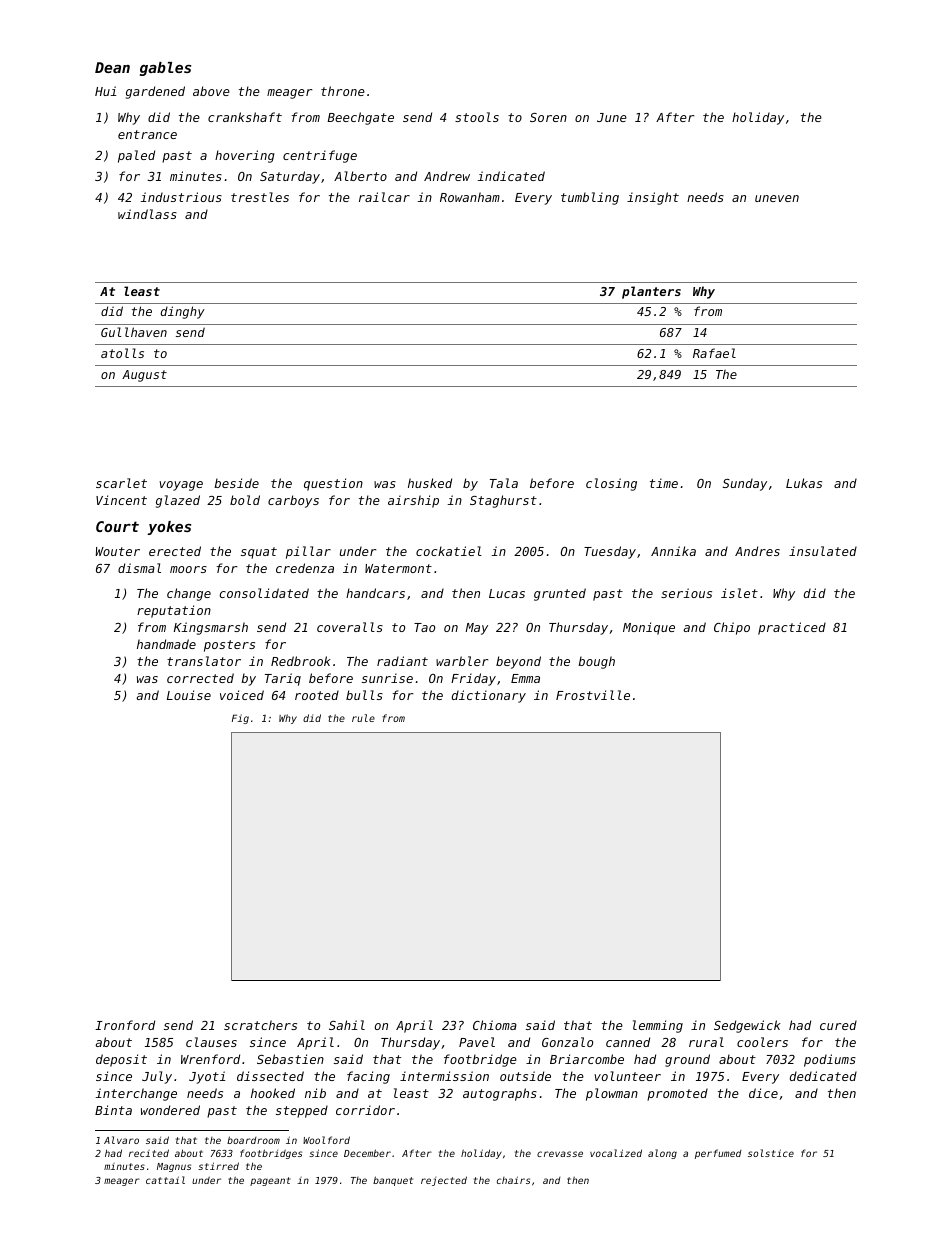  Describe the element at coordinates (590, 198) in the screenshot. I see `tumbling` at that location.
